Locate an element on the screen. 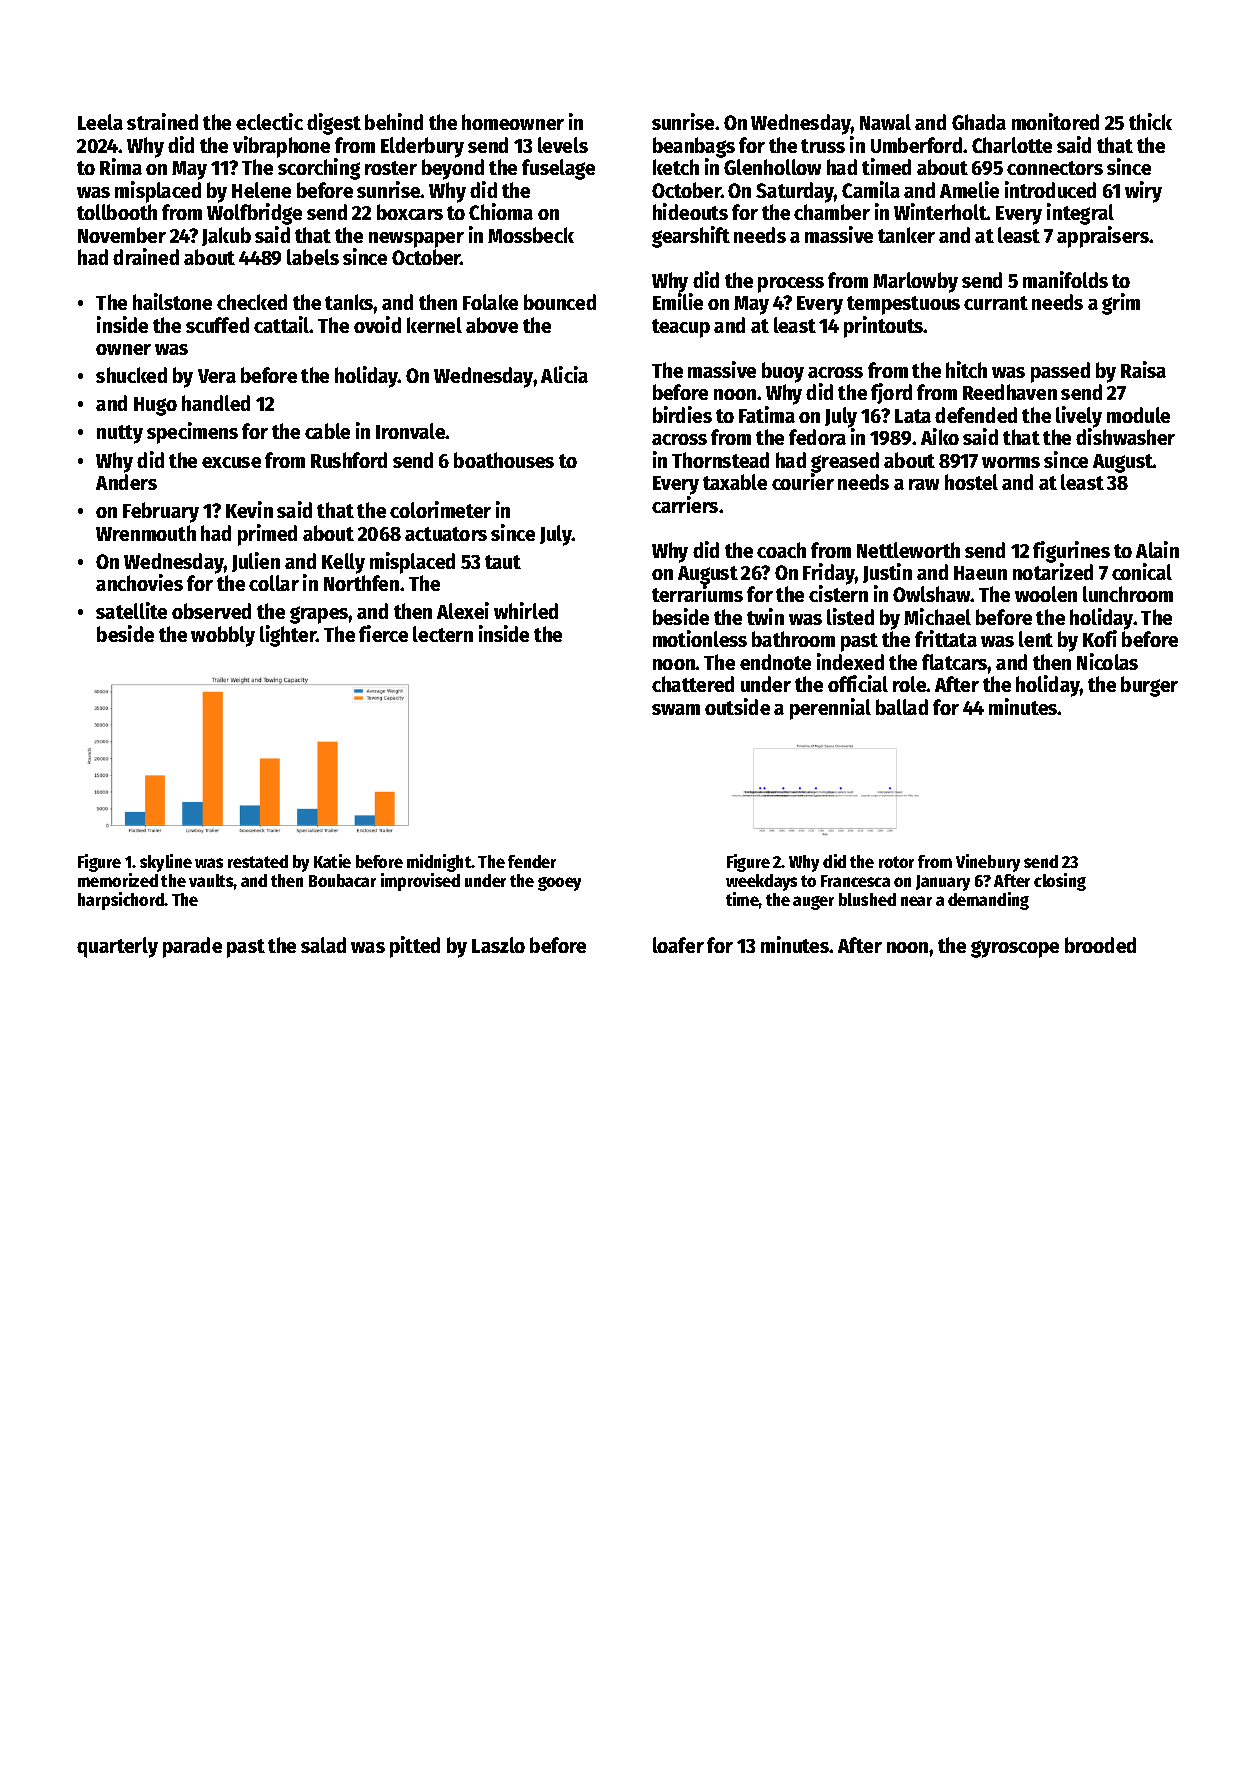 The width and height of the screenshot is (1259, 1781). worms is located at coordinates (1011, 462).
